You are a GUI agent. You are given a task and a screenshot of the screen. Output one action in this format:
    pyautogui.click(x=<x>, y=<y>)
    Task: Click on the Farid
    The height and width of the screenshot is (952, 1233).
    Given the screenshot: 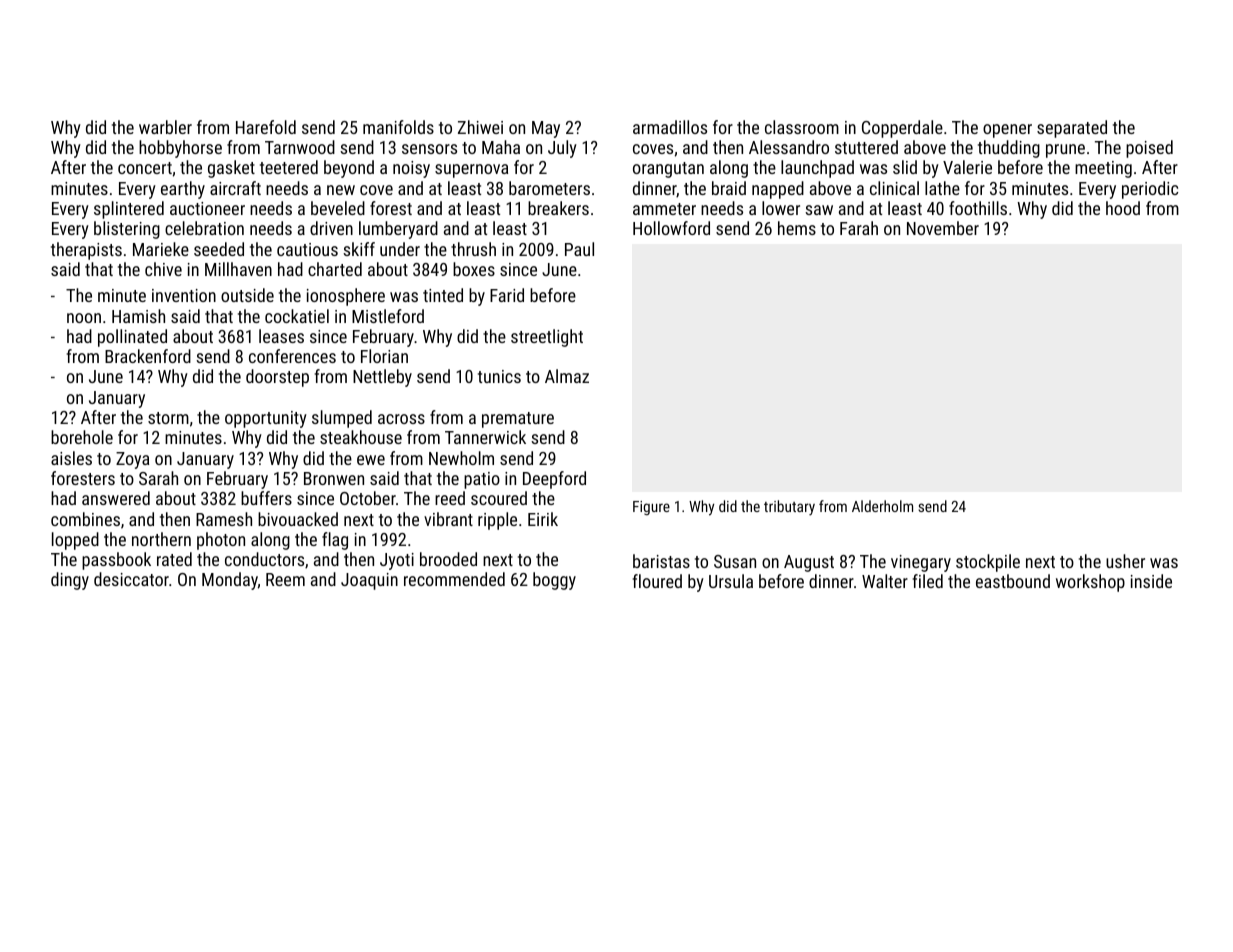 What is the action you would take?
    pyautogui.click(x=507, y=295)
